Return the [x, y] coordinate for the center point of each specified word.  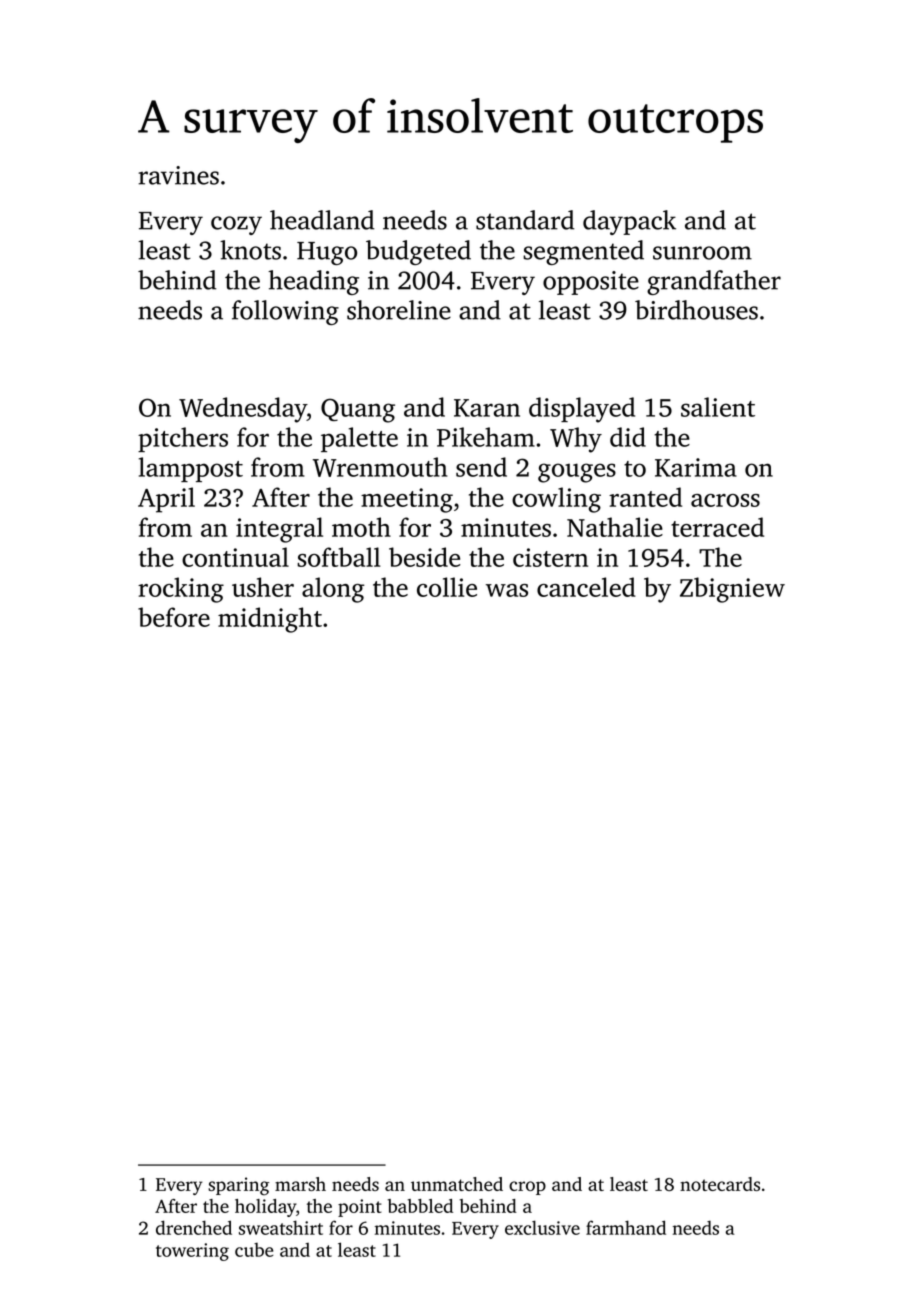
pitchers [183, 439]
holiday [265, 1208]
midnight [270, 620]
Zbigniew [732, 590]
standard [525, 220]
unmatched [457, 1184]
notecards [720, 1184]
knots [250, 250]
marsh [300, 1184]
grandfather [714, 282]
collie [447, 587]
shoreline [399, 310]
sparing [238, 1186]
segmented [583, 252]
